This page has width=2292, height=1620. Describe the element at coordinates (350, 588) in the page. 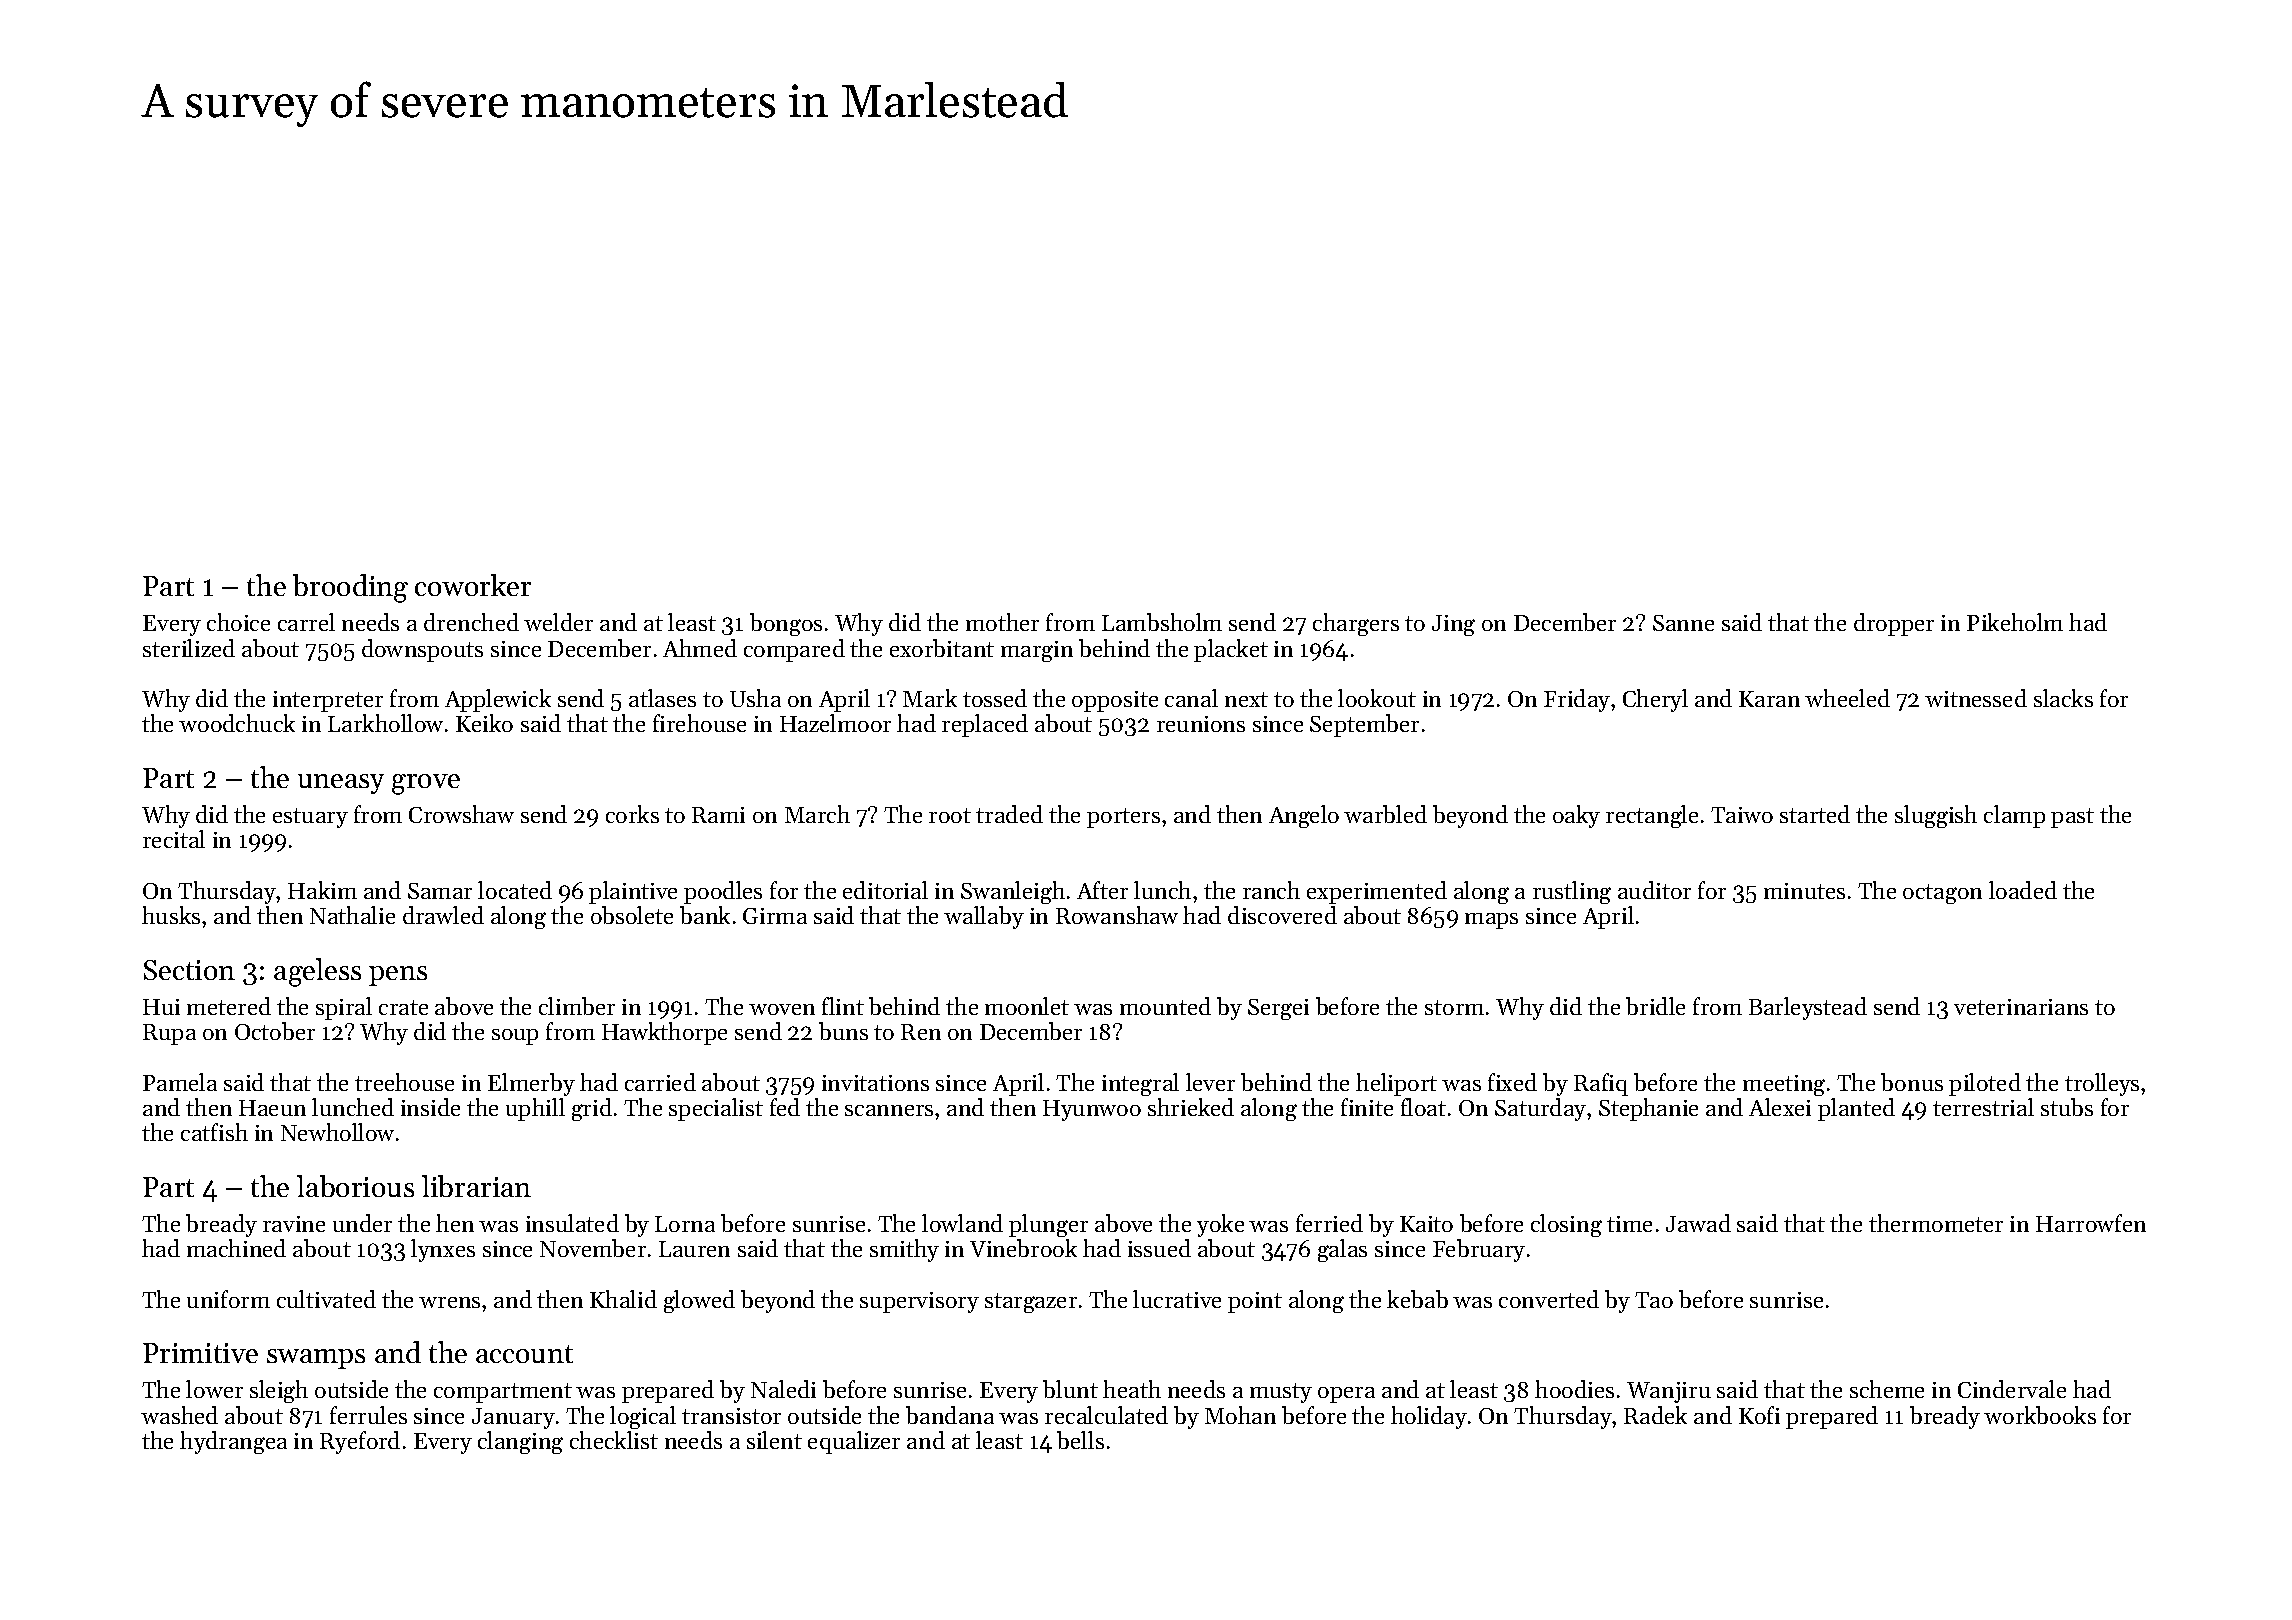

I see `brooding` at that location.
